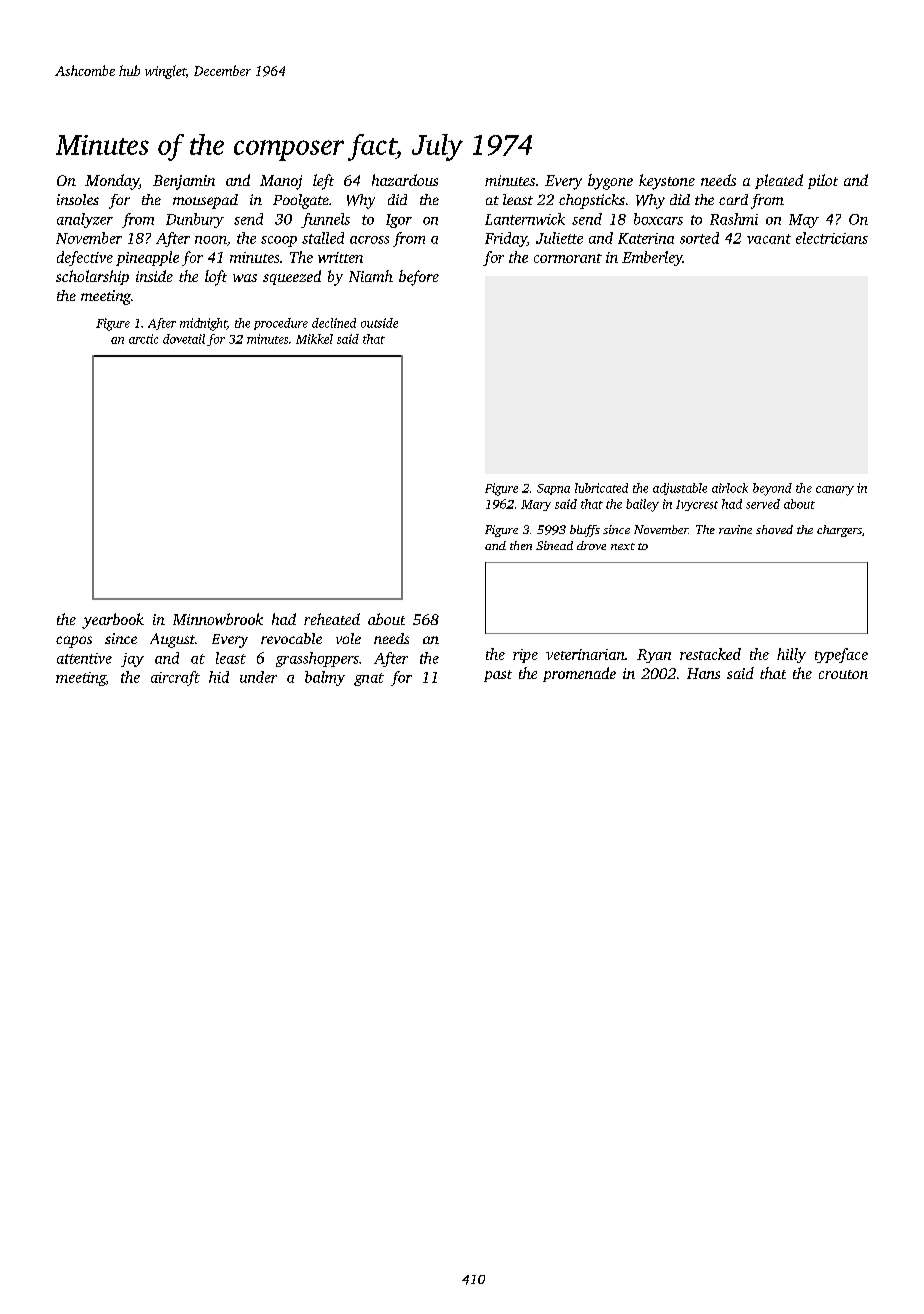 This page has height=1314, width=924. I want to click on pilot, so click(823, 181).
